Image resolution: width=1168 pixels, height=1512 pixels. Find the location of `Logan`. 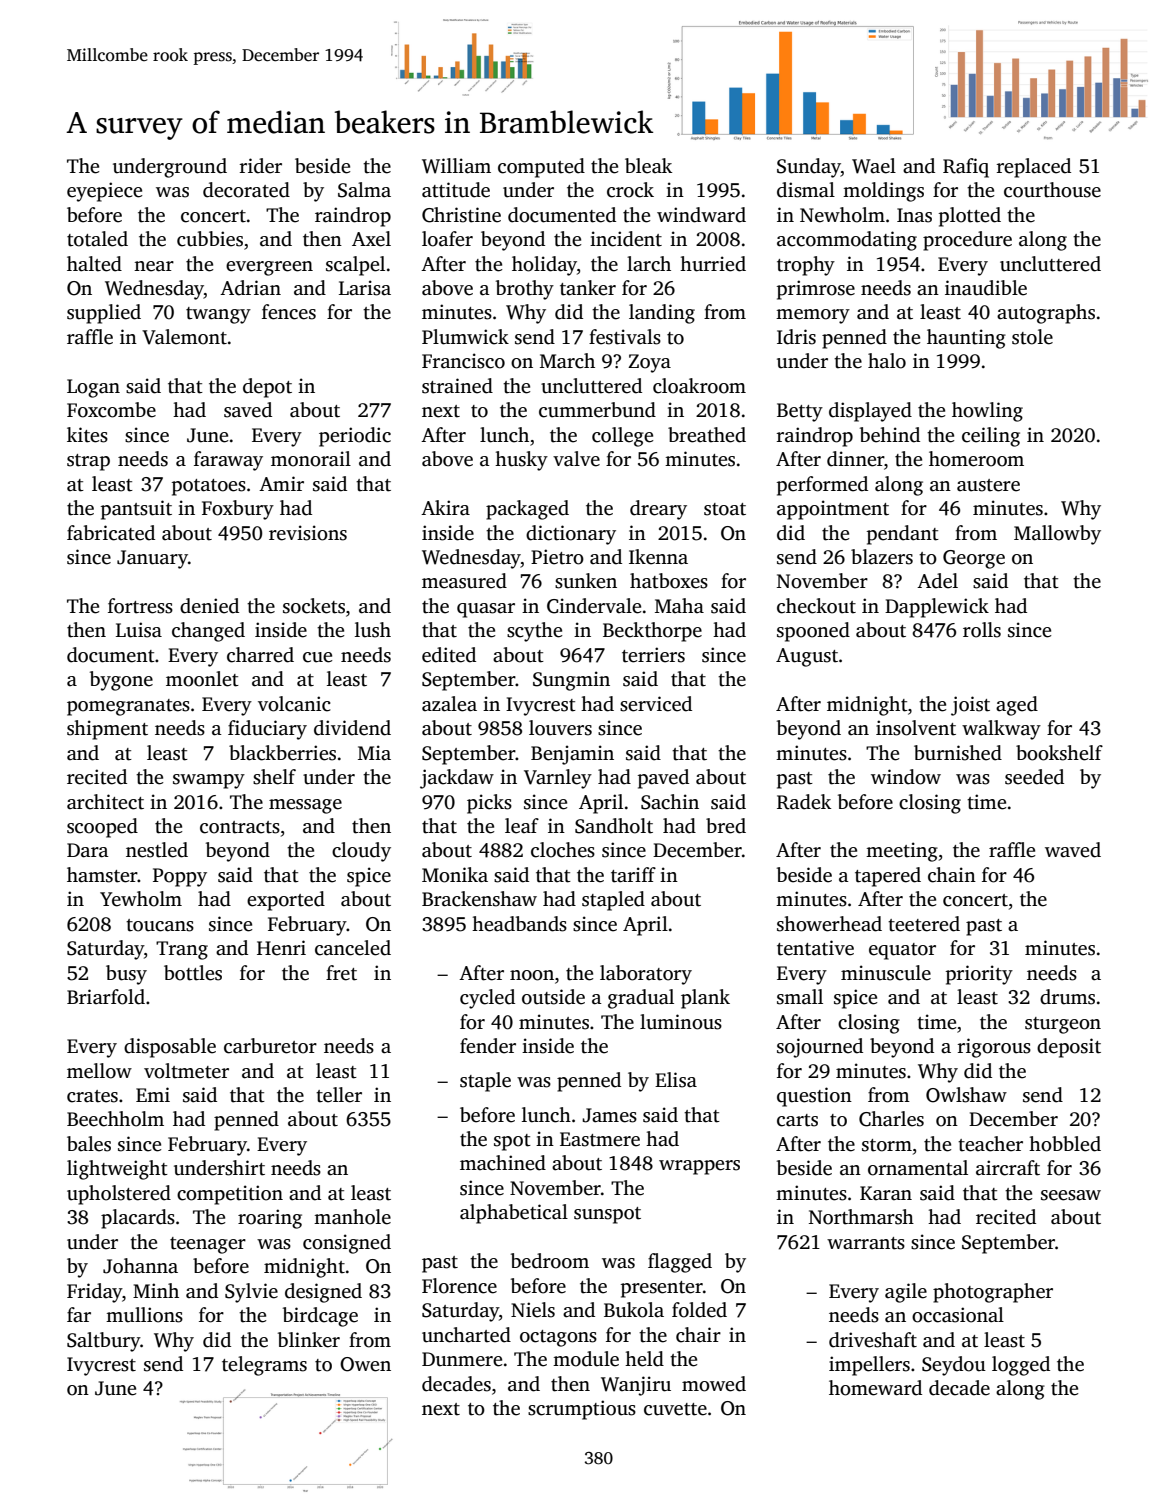

Logan is located at coordinates (93, 388).
